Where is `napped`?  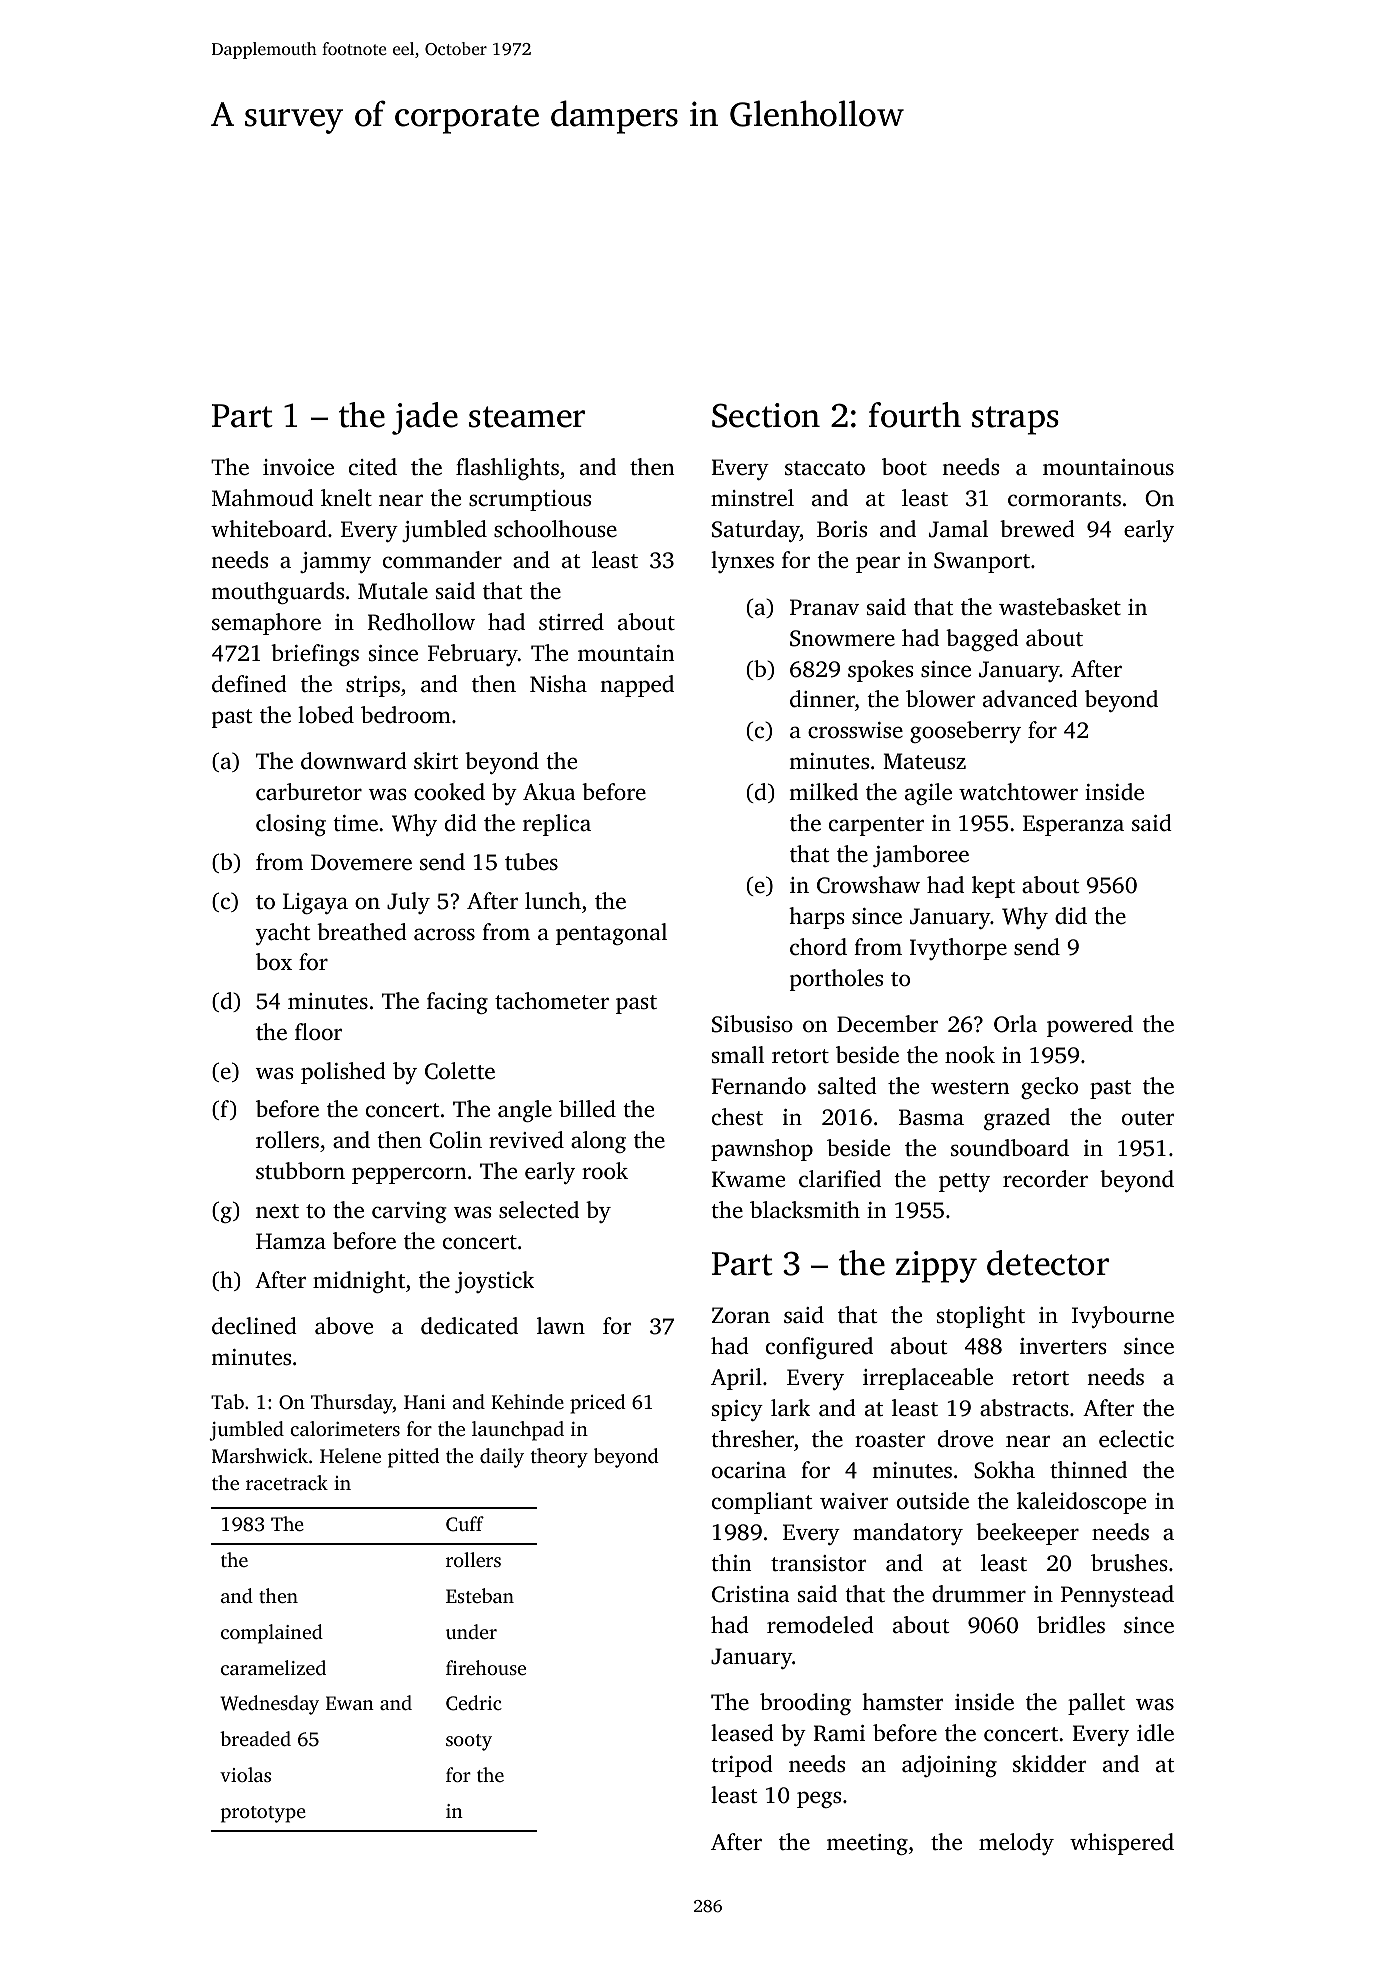 napped is located at coordinates (637, 686).
